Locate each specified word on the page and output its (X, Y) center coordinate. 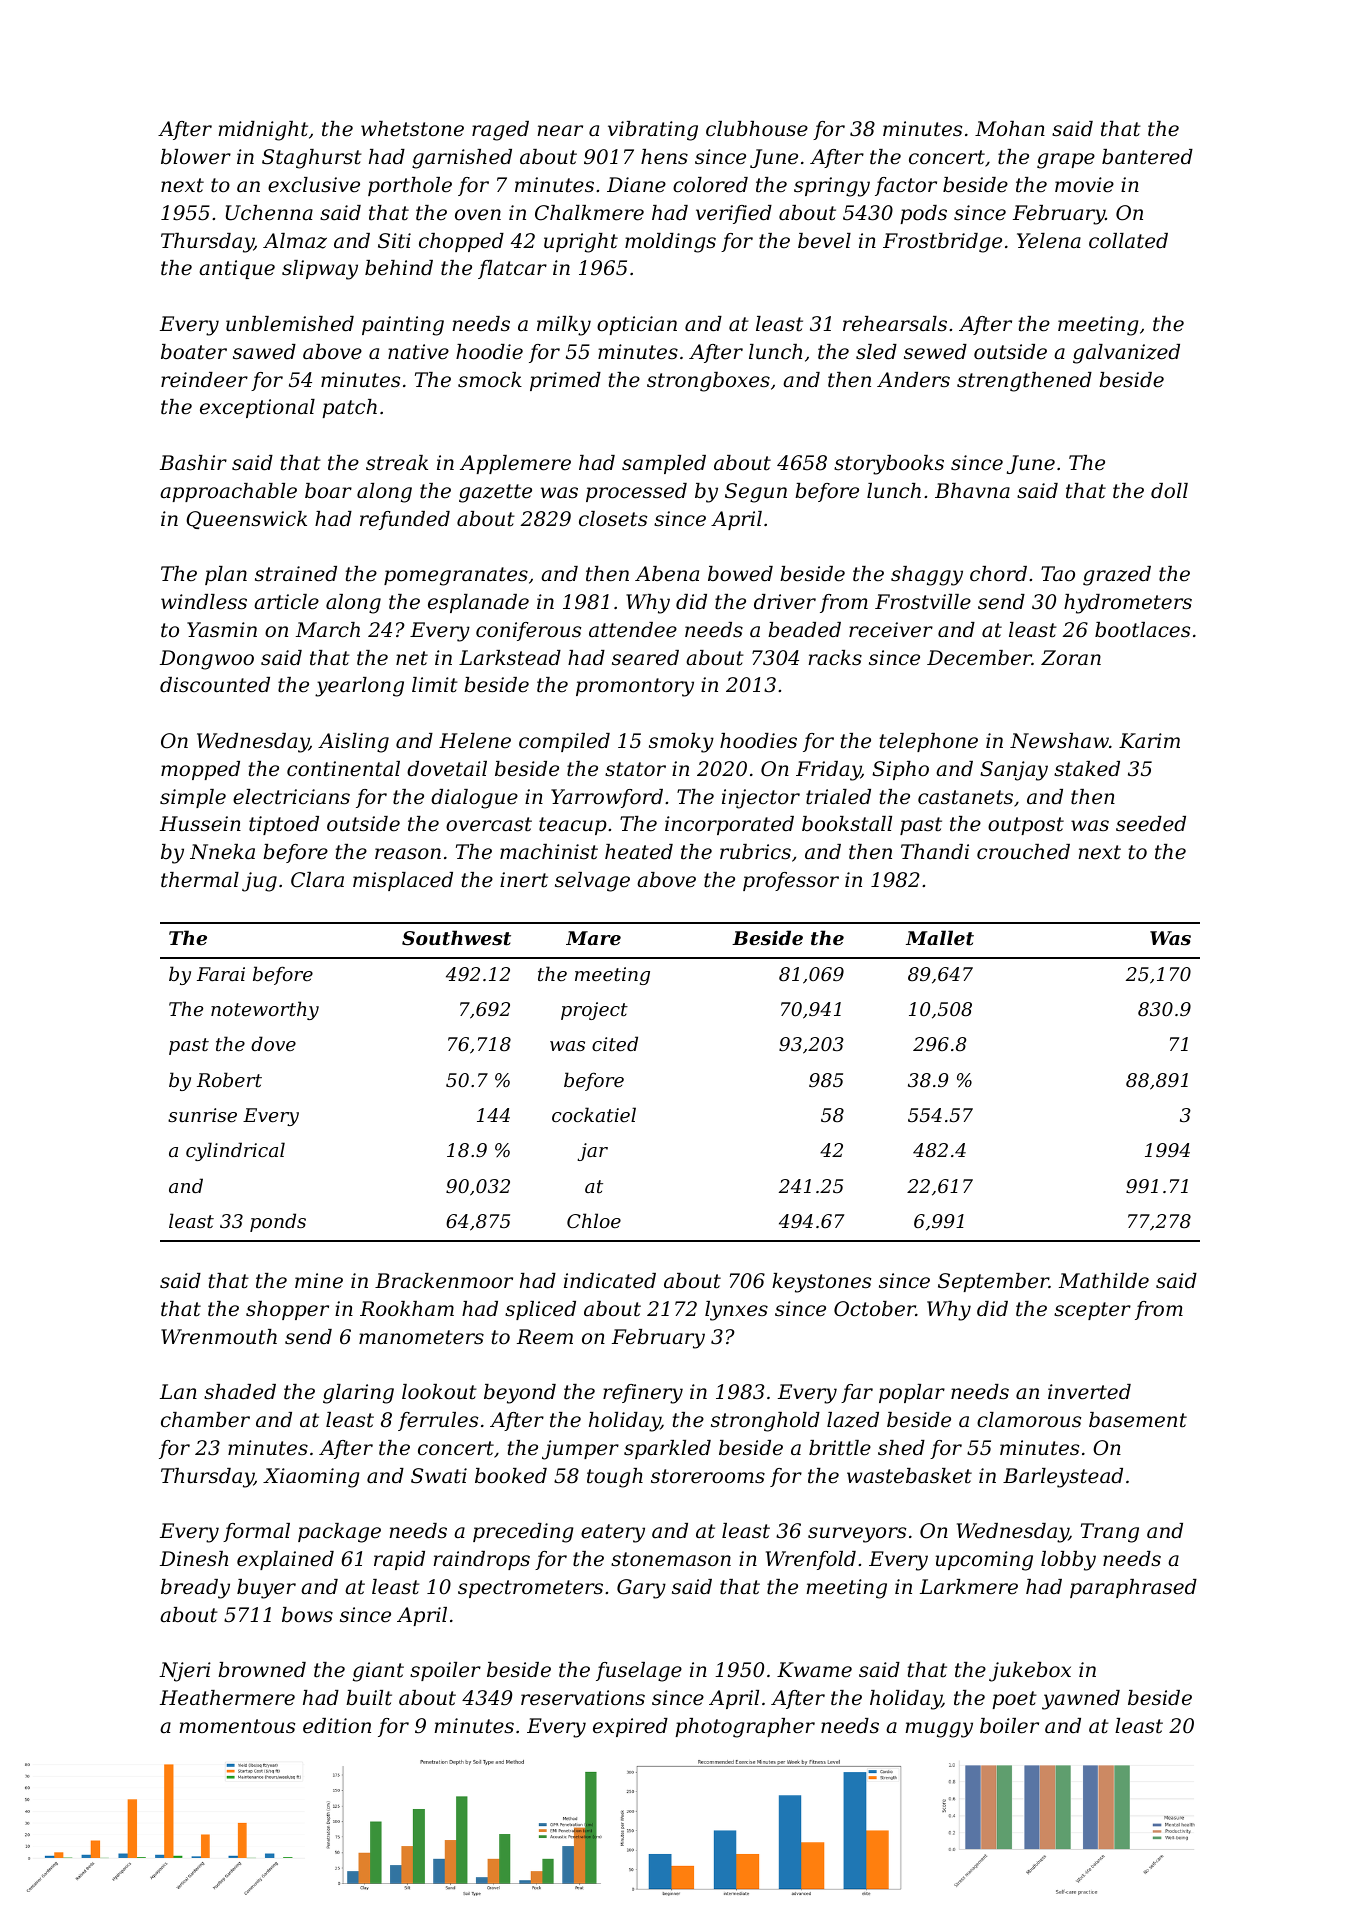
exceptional (257, 408)
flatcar (512, 269)
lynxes (736, 1311)
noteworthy (265, 1010)
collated (1128, 241)
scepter (1092, 1311)
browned (262, 1670)
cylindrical (235, 1151)
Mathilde (1104, 1281)
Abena (667, 574)
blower (196, 156)
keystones (821, 1283)
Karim (1149, 741)
